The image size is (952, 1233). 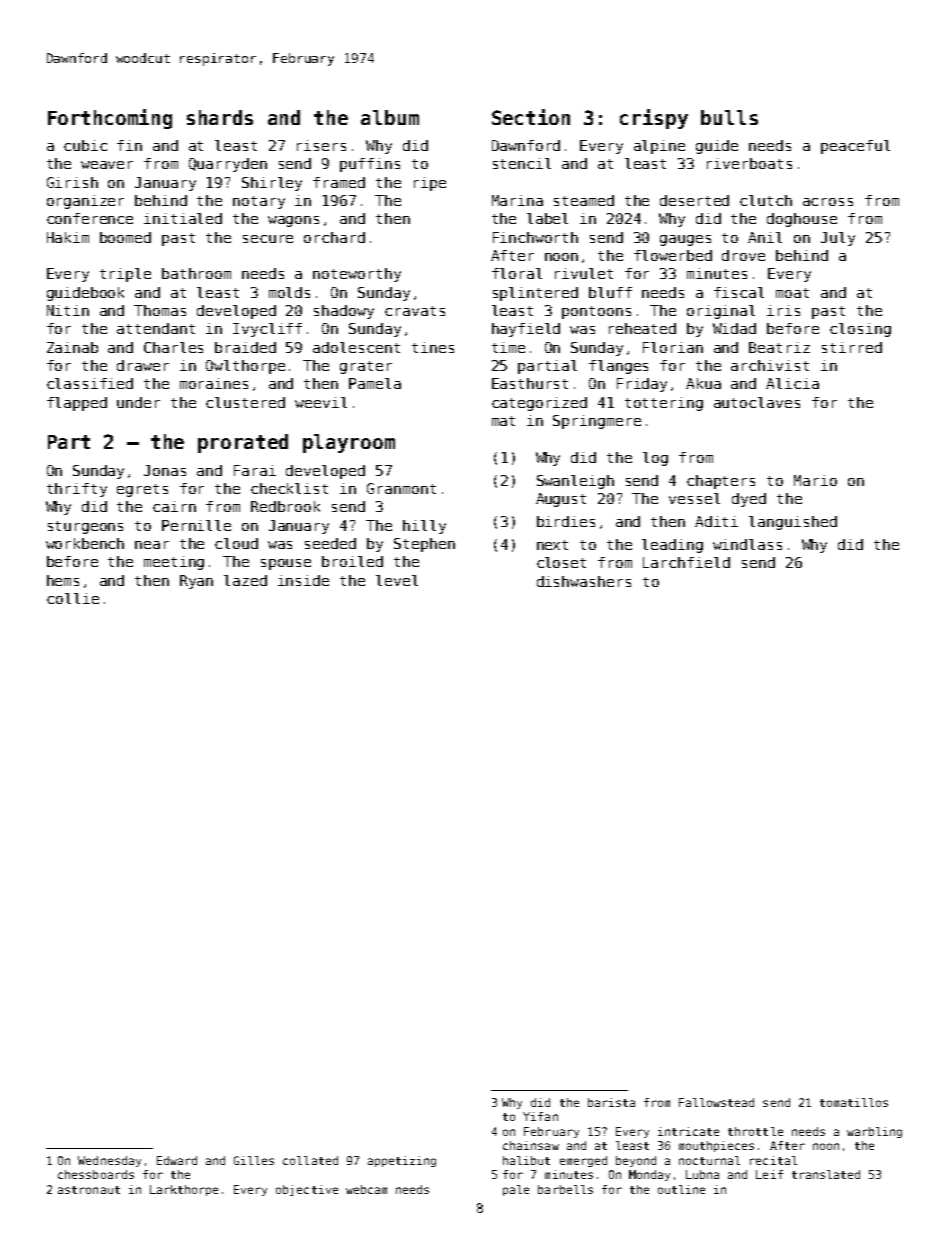 I want to click on Owlthorpe, so click(x=245, y=367).
